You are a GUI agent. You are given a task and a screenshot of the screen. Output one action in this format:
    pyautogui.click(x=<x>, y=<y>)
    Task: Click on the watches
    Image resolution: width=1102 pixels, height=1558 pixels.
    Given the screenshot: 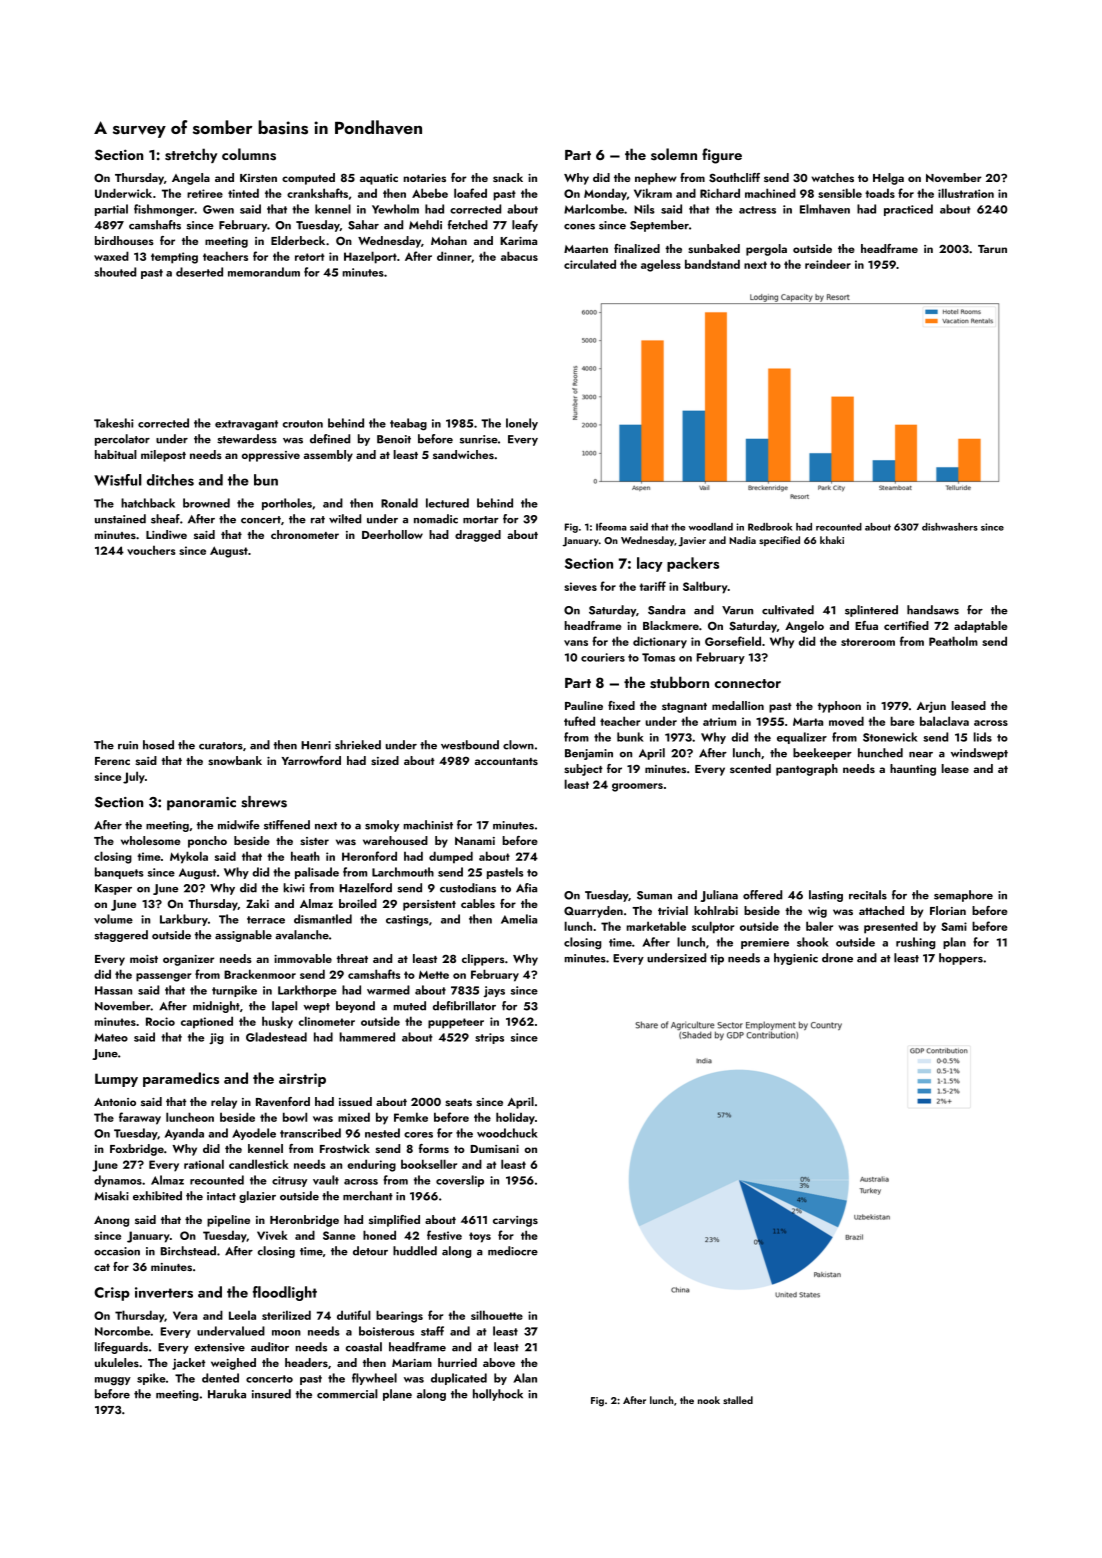 What is the action you would take?
    pyautogui.click(x=832, y=177)
